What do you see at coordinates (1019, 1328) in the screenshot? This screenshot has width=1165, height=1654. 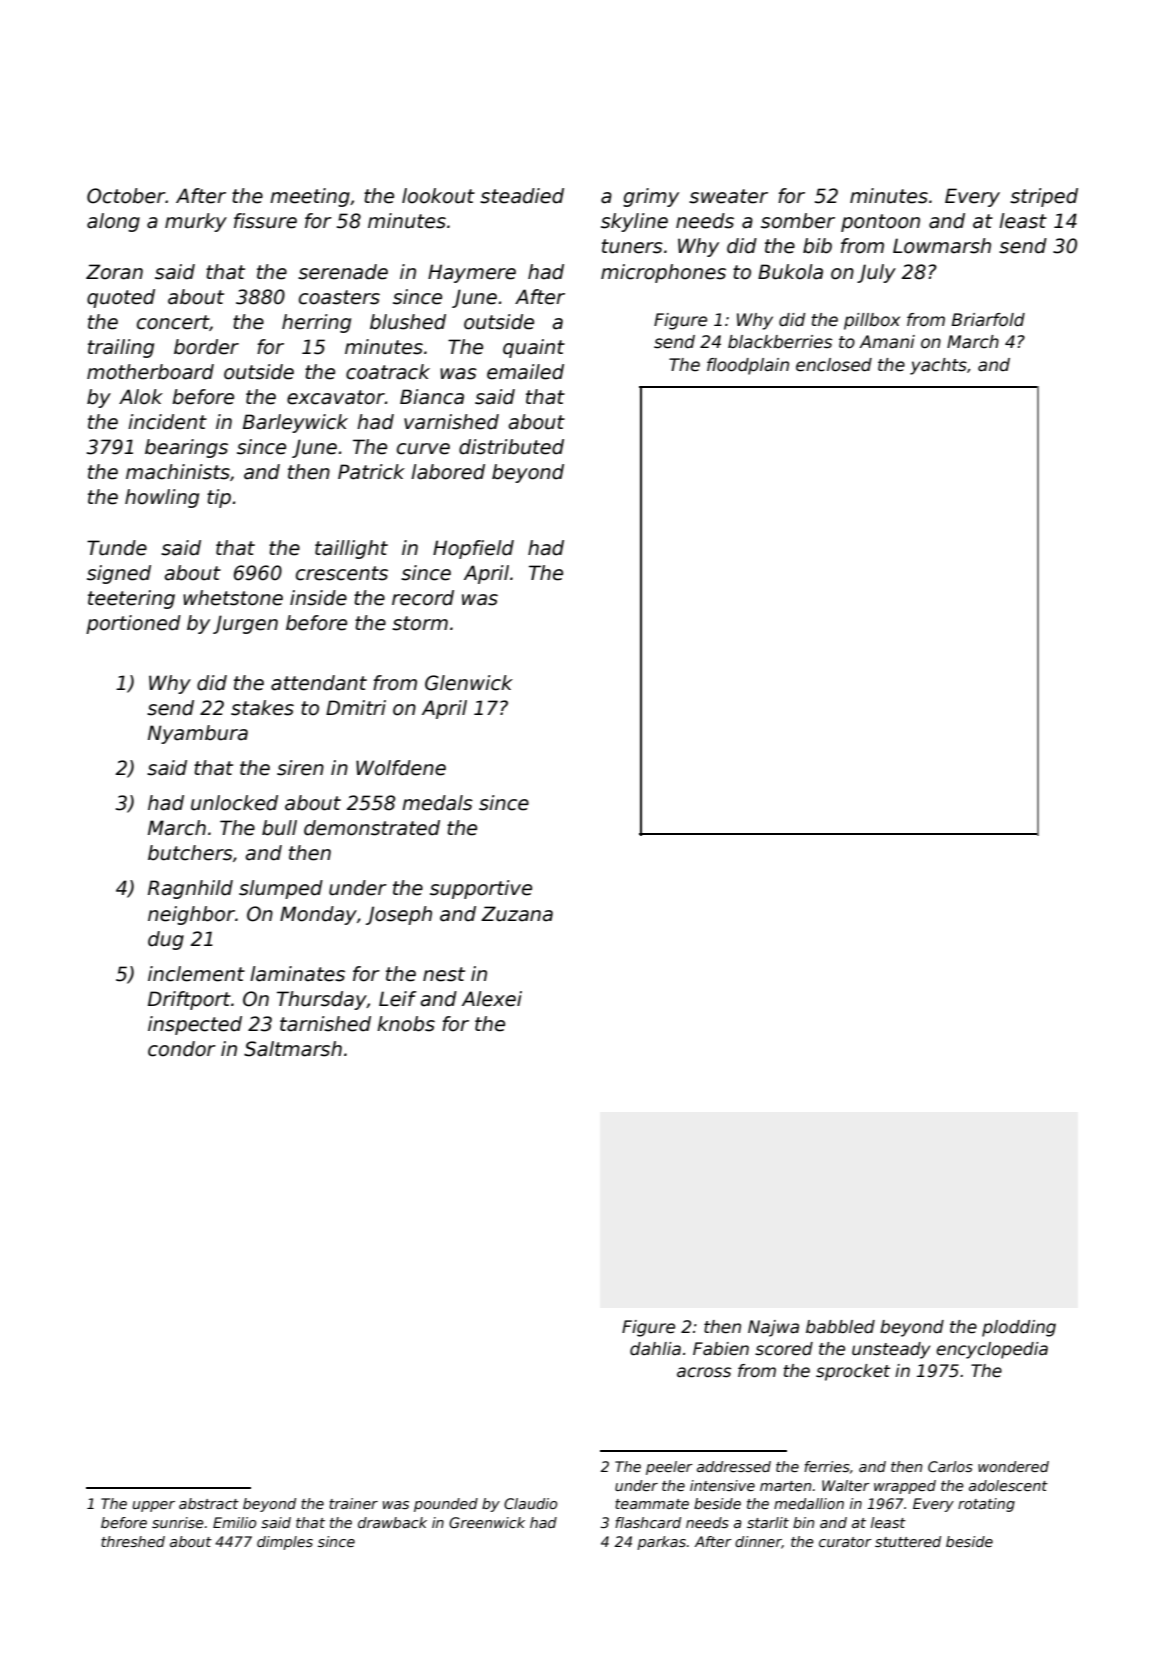 I see `plodding` at bounding box center [1019, 1328].
